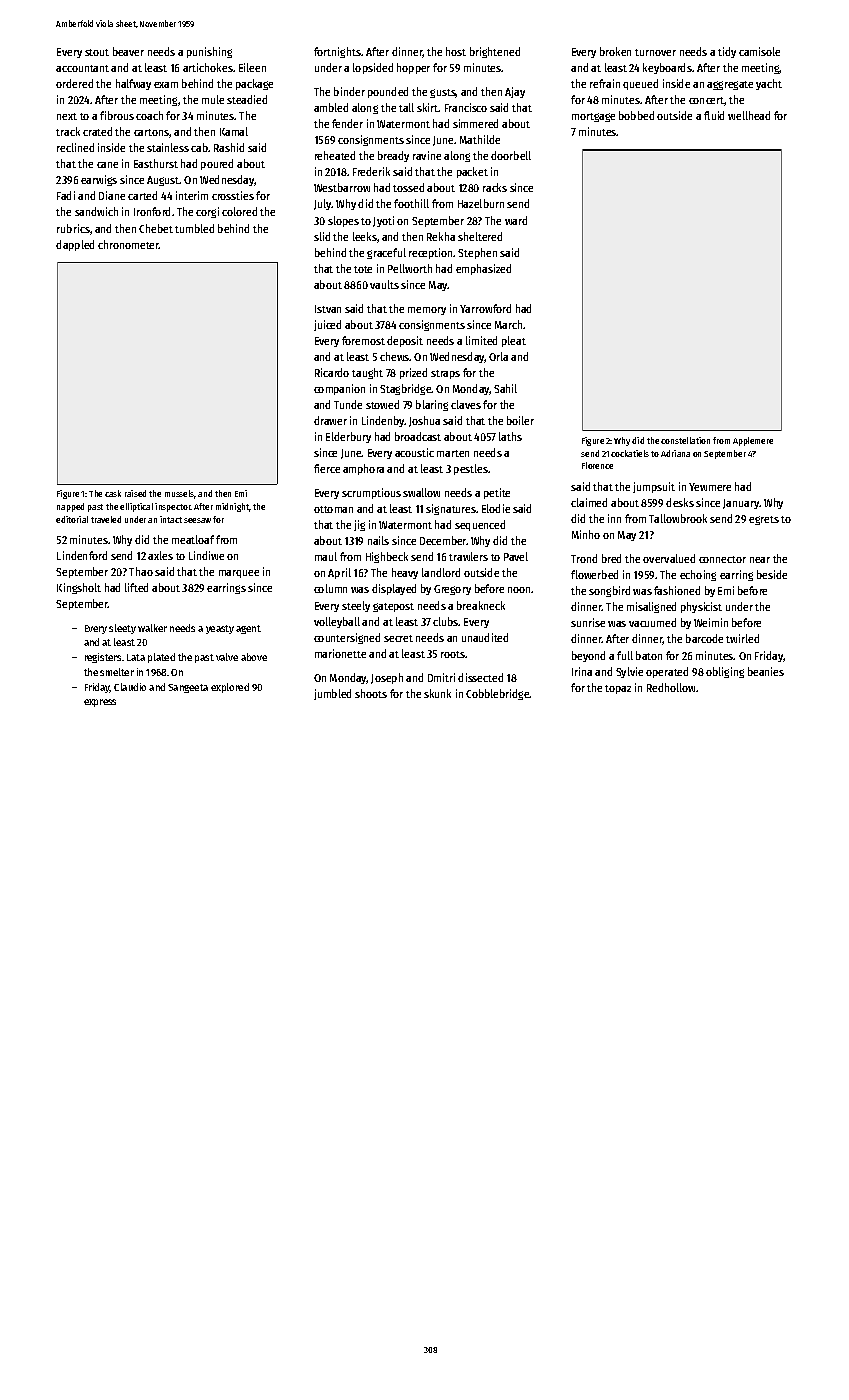 Image resolution: width=849 pixels, height=1400 pixels. Describe the element at coordinates (348, 437) in the screenshot. I see `Elderbury` at that location.
